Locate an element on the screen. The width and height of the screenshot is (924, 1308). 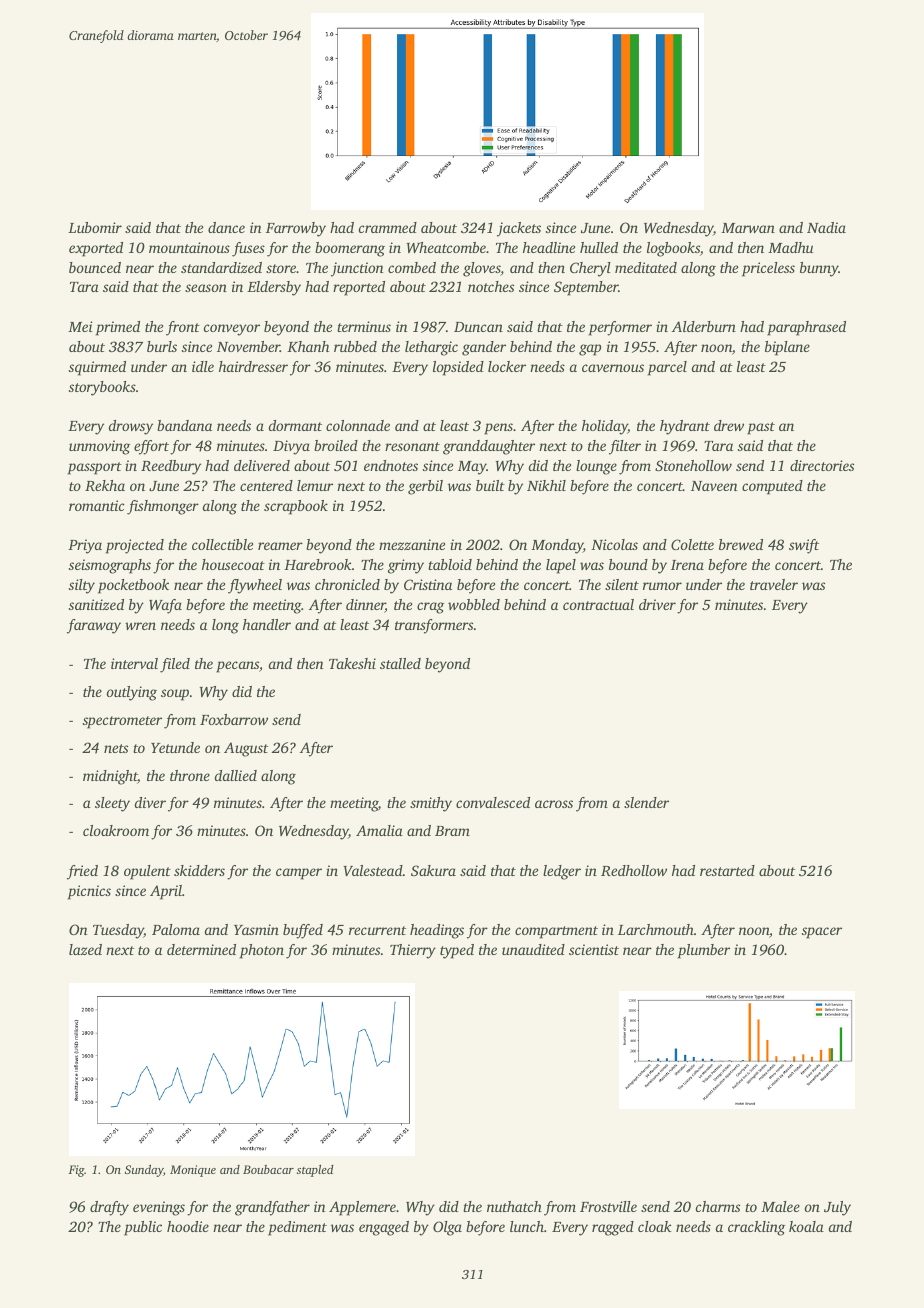
ledger is located at coordinates (562, 872).
